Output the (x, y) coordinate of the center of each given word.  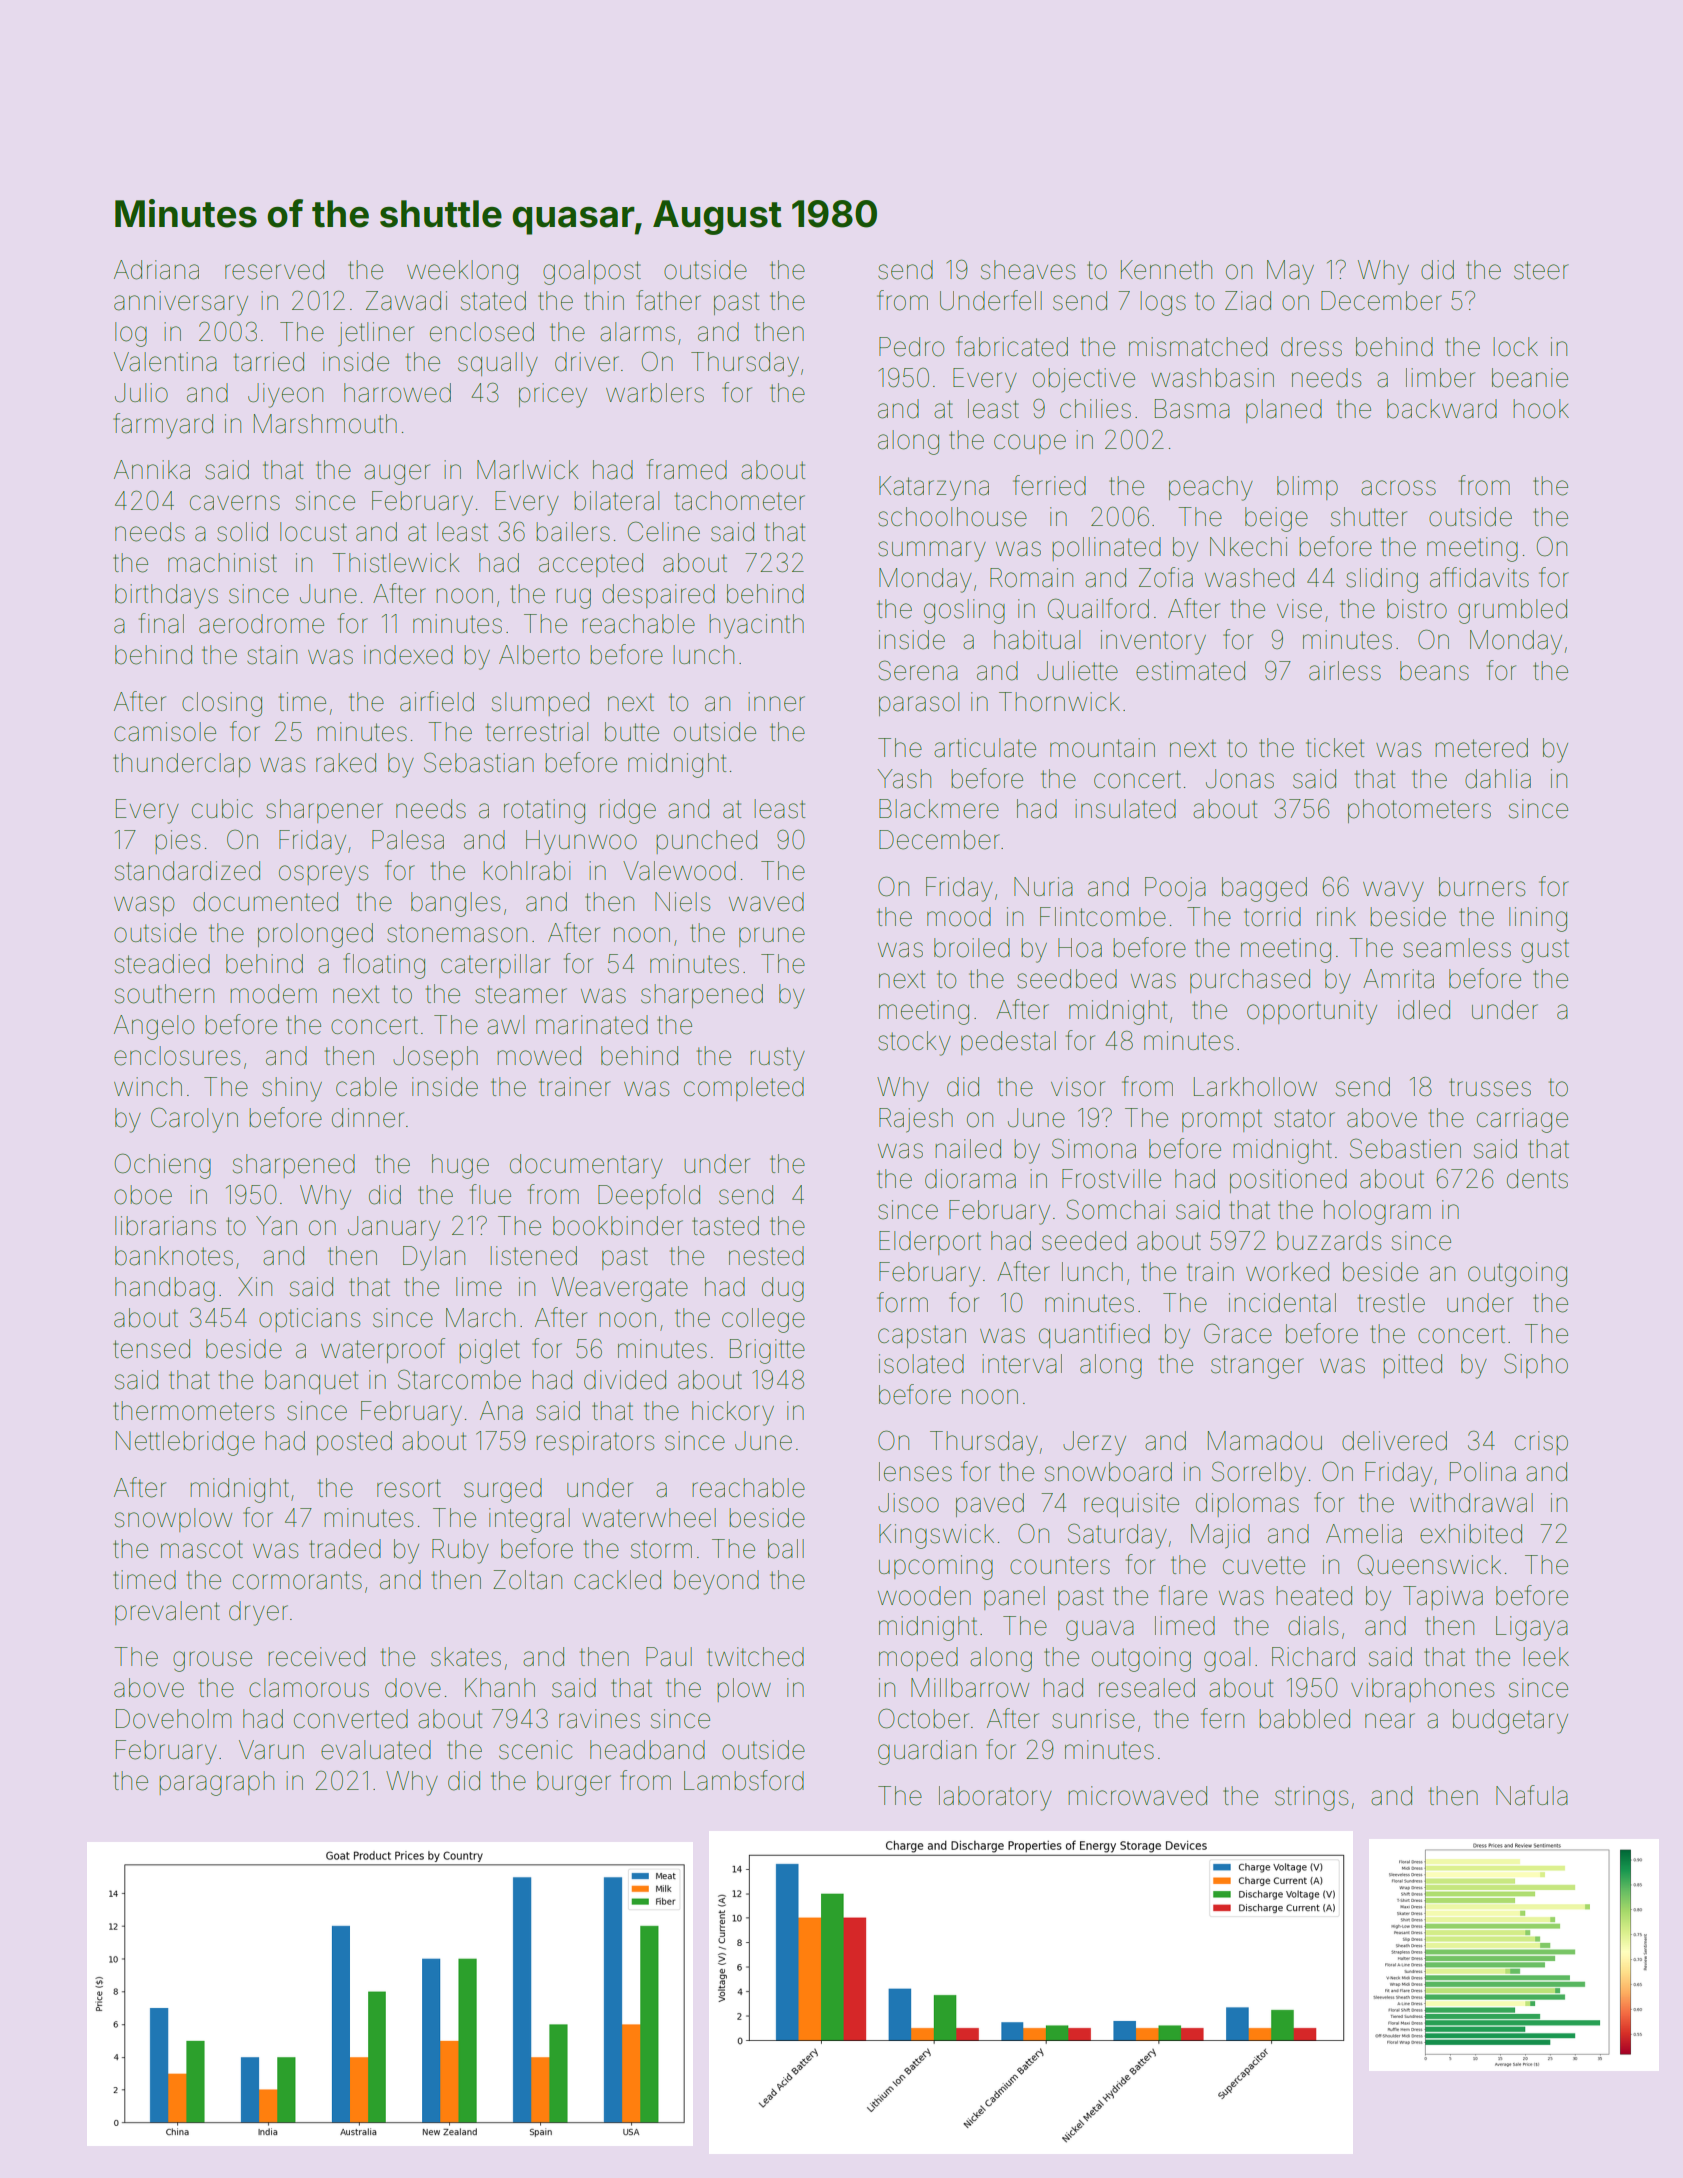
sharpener (324, 811)
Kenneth (1166, 270)
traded (345, 1549)
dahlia (1498, 779)
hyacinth (756, 626)
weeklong (462, 272)
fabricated (1012, 346)
